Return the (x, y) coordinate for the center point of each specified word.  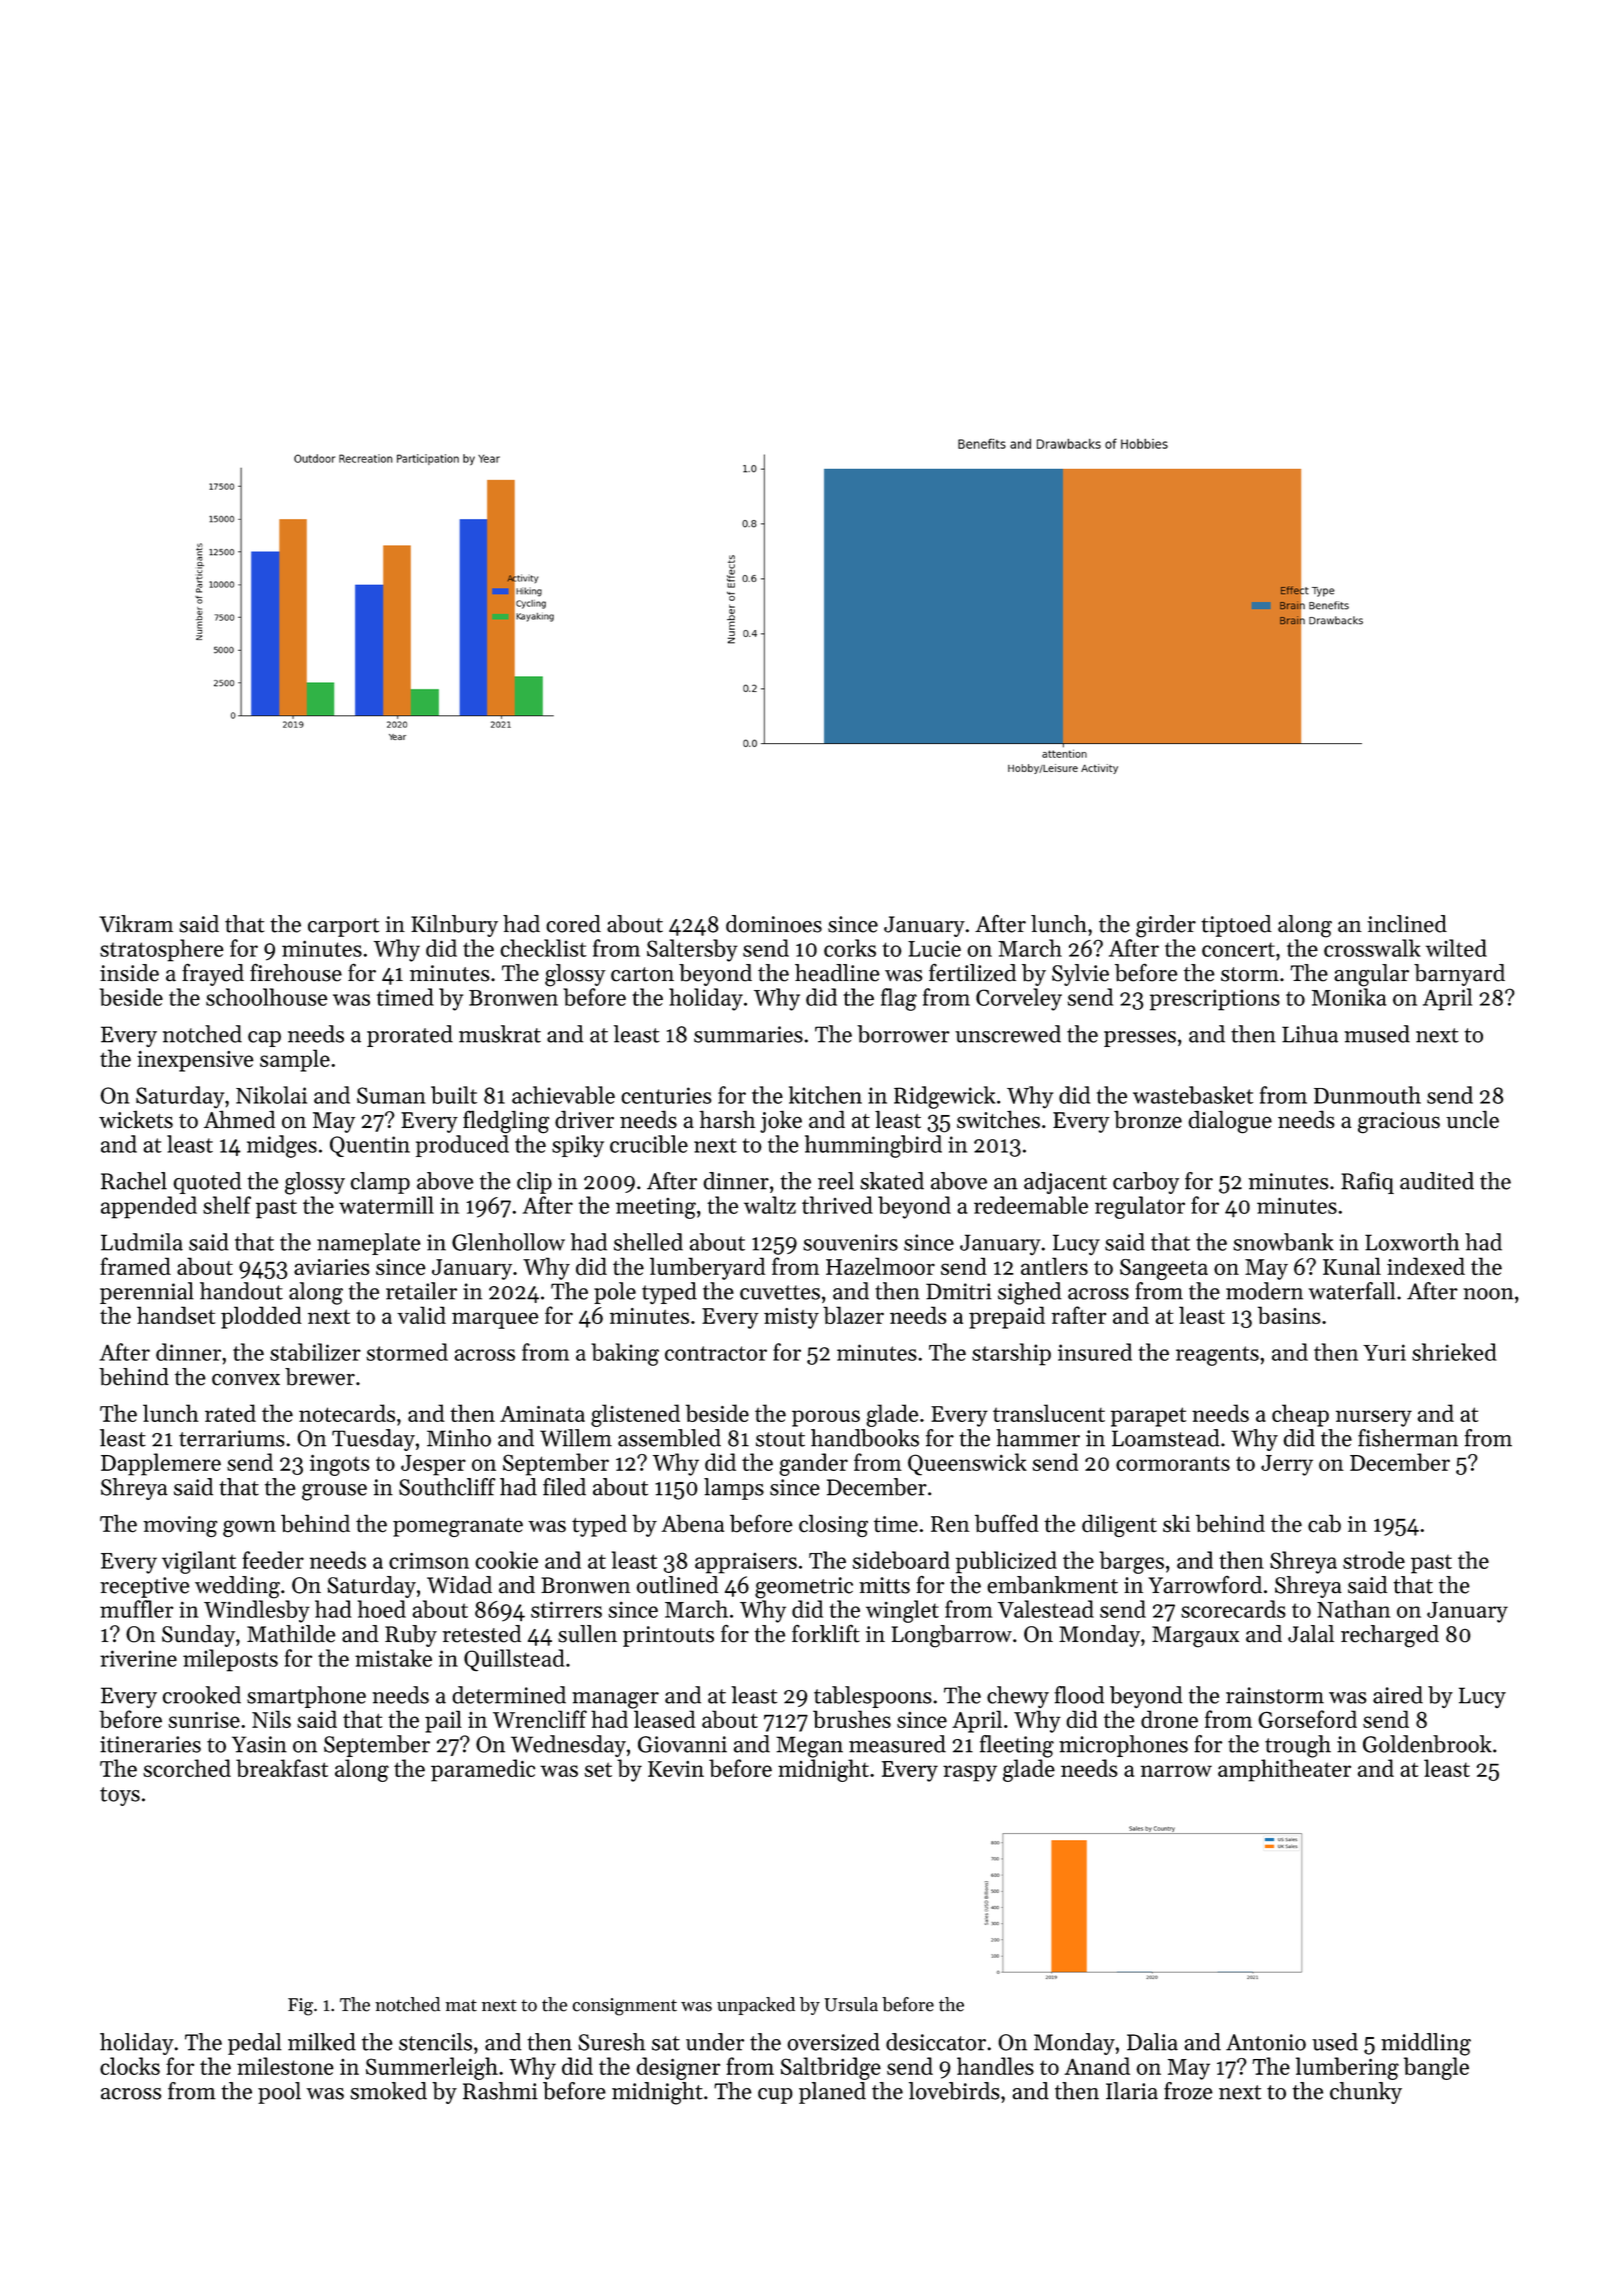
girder (1166, 926)
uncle (1472, 1119)
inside (129, 973)
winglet (902, 1611)
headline (837, 973)
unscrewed (1008, 1034)
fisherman (1408, 1438)
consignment (624, 2007)
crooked (201, 1695)
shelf (227, 1205)
